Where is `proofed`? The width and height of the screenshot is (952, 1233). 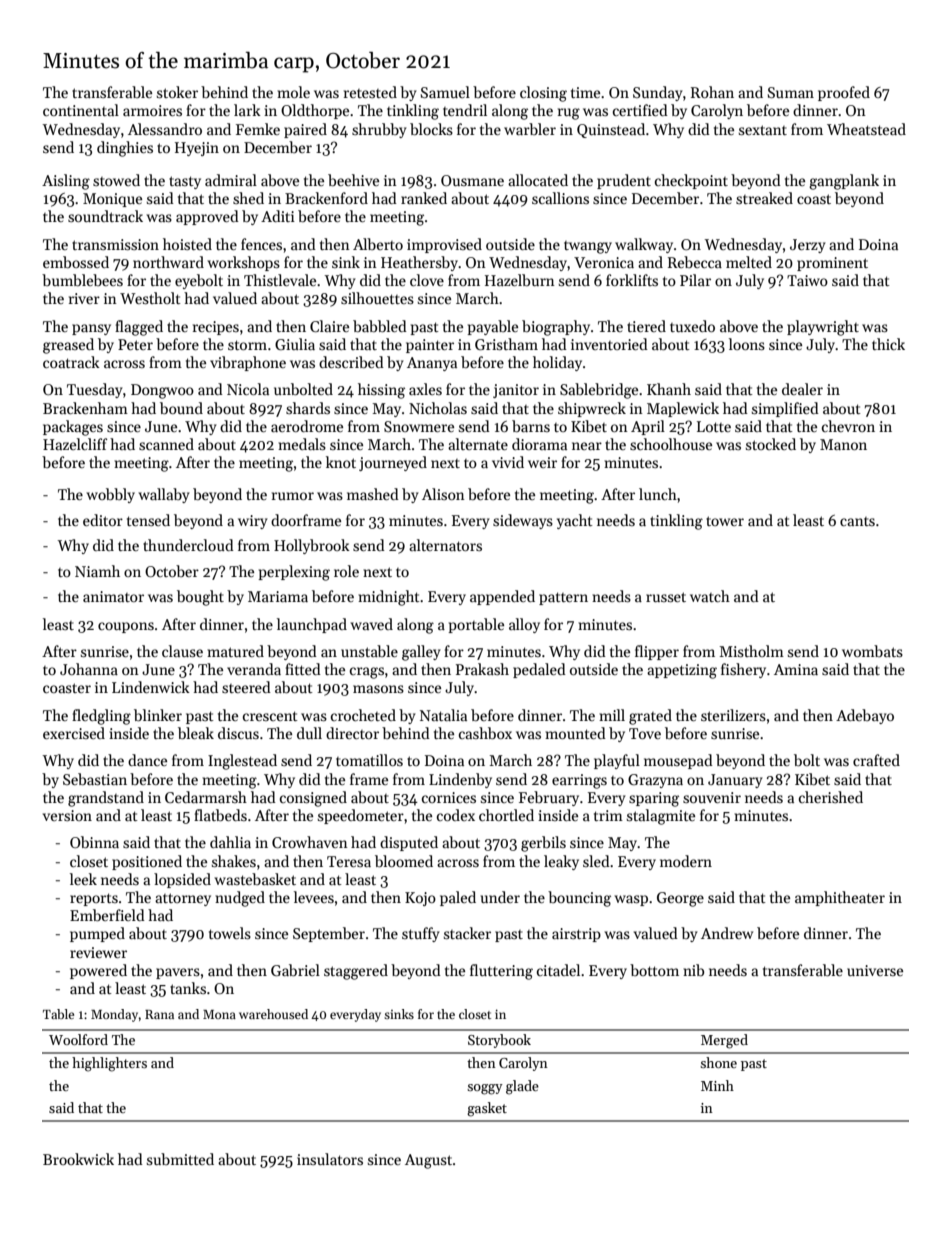
proofed is located at coordinates (844, 93).
